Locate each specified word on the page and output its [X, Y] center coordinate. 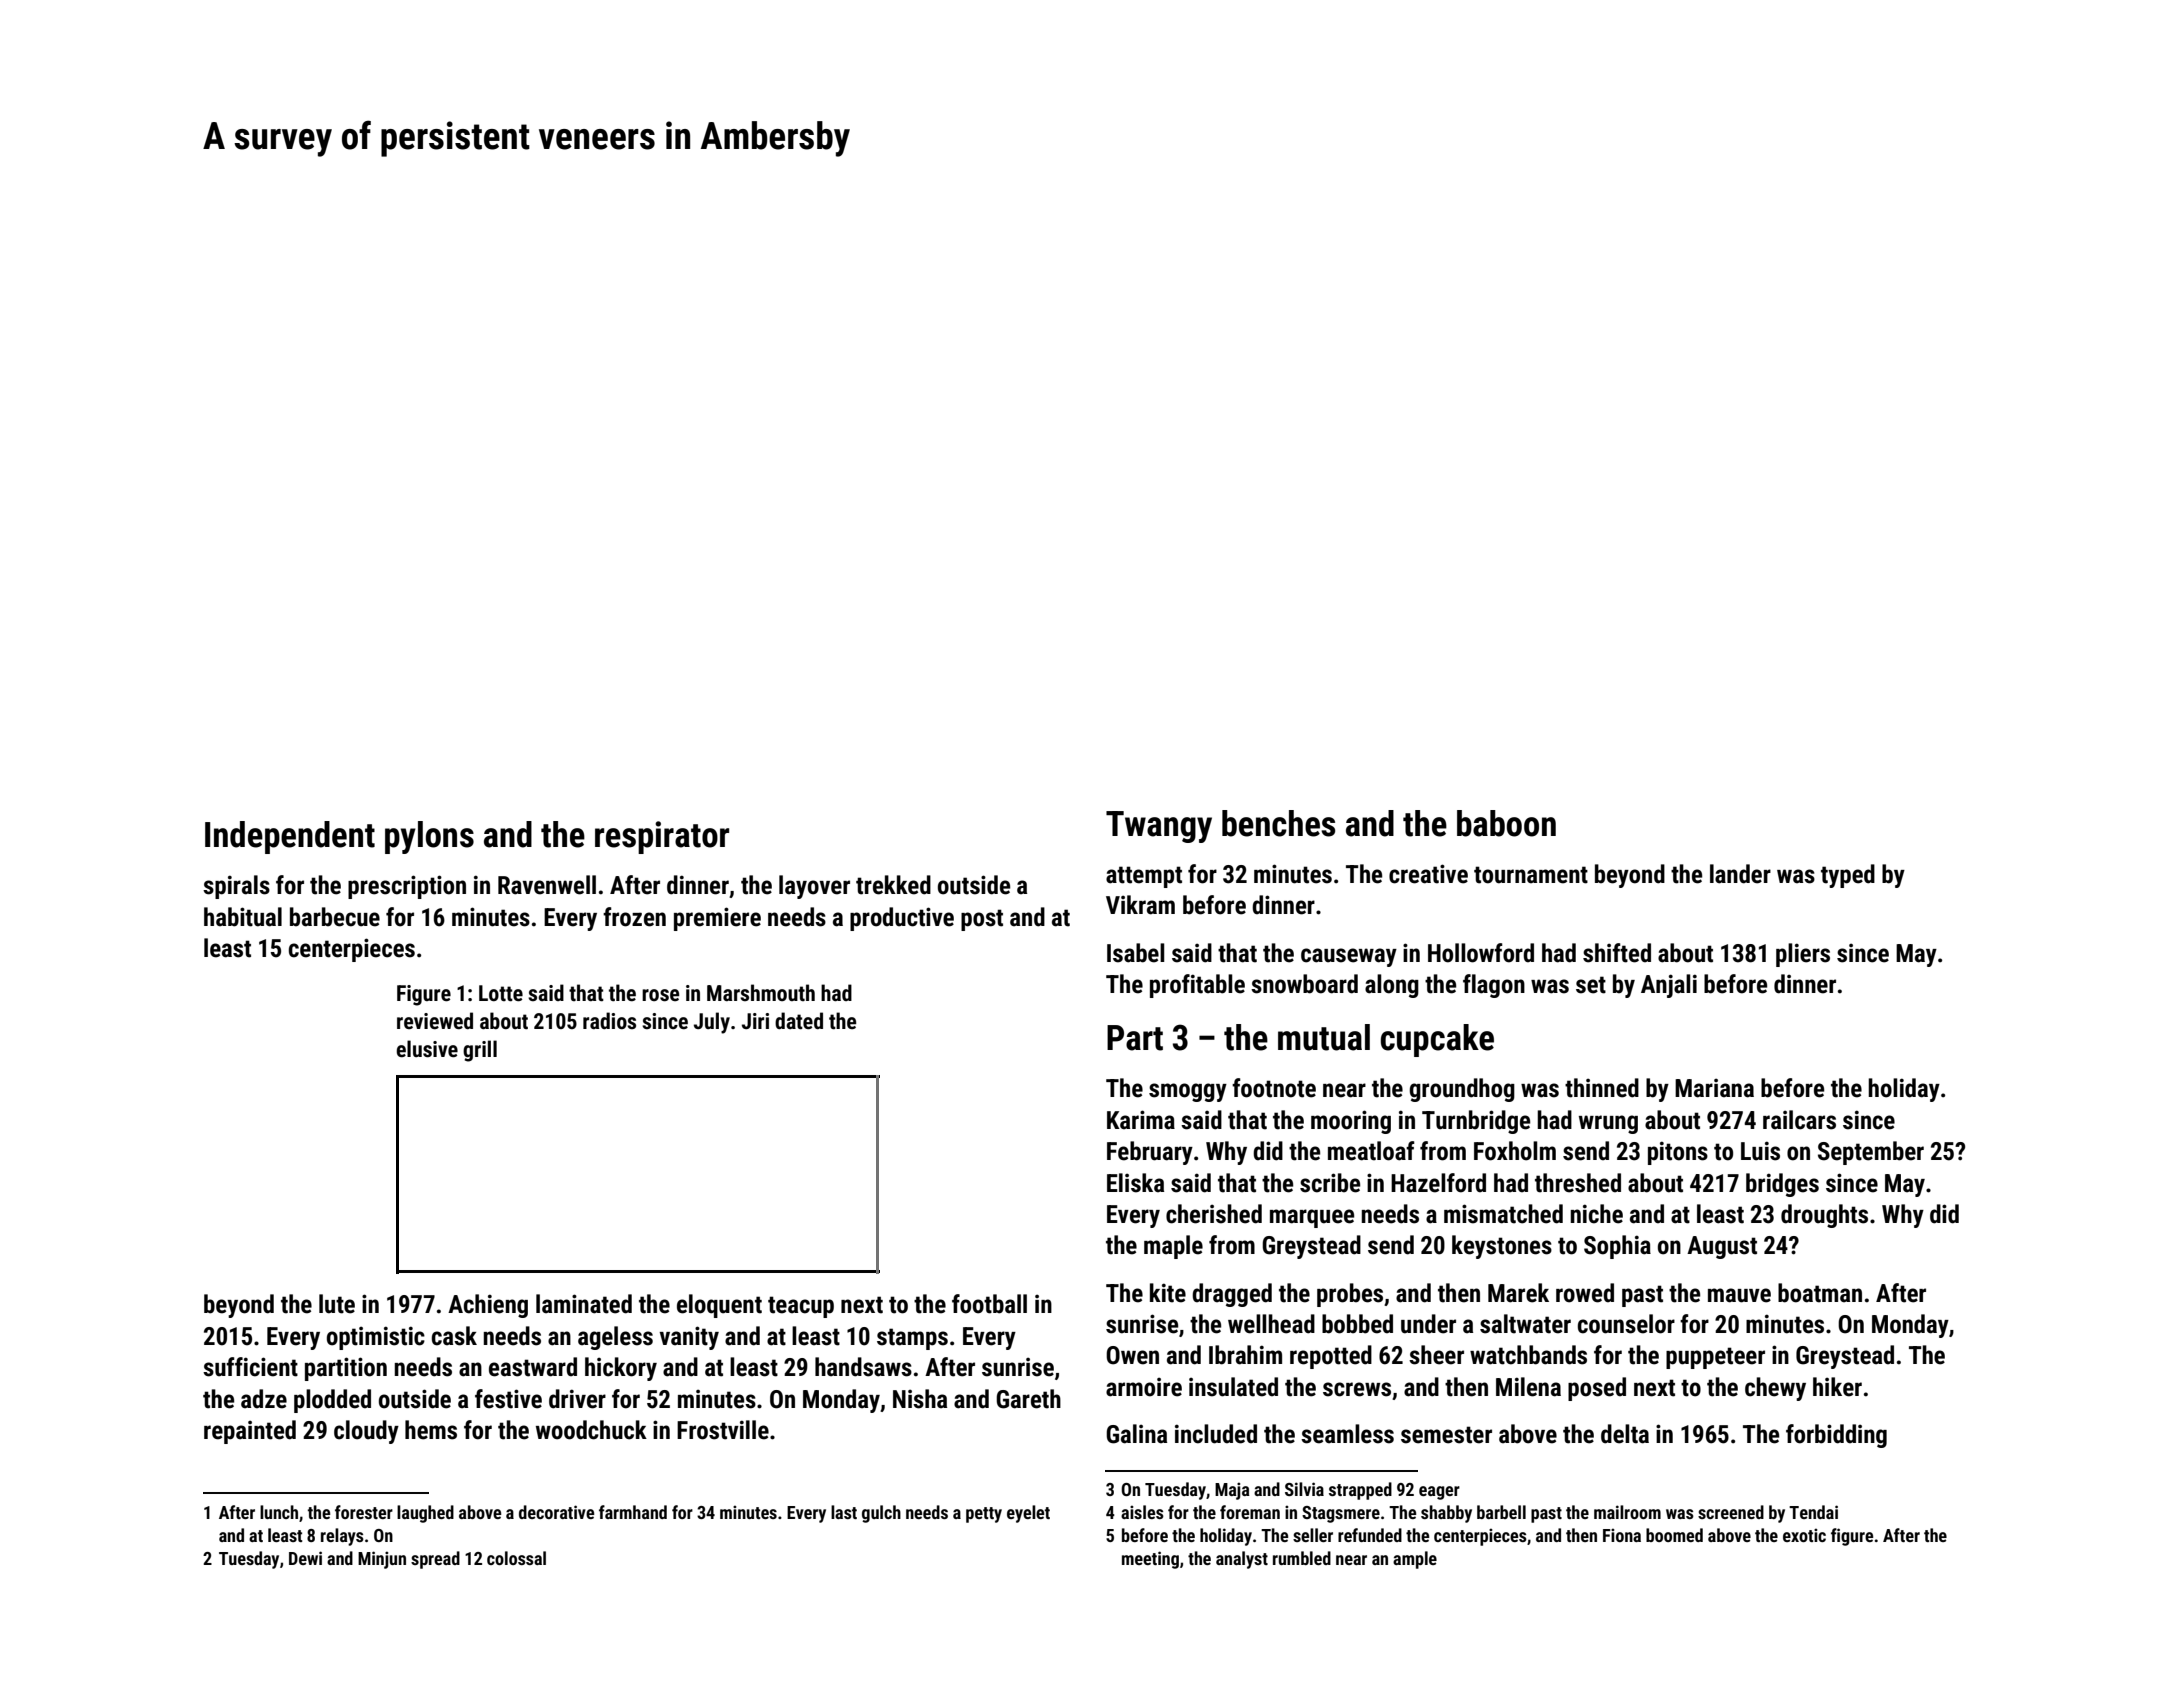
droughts [1824, 1216]
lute [337, 1304]
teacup [801, 1307]
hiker [1837, 1387]
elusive [427, 1049]
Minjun [382, 1560]
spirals [236, 887]
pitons [1678, 1153]
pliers [1803, 955]
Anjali [1669, 986]
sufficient [250, 1367]
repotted [1331, 1357]
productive [902, 919]
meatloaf [1371, 1151]
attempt [1144, 877]
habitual [243, 917]
